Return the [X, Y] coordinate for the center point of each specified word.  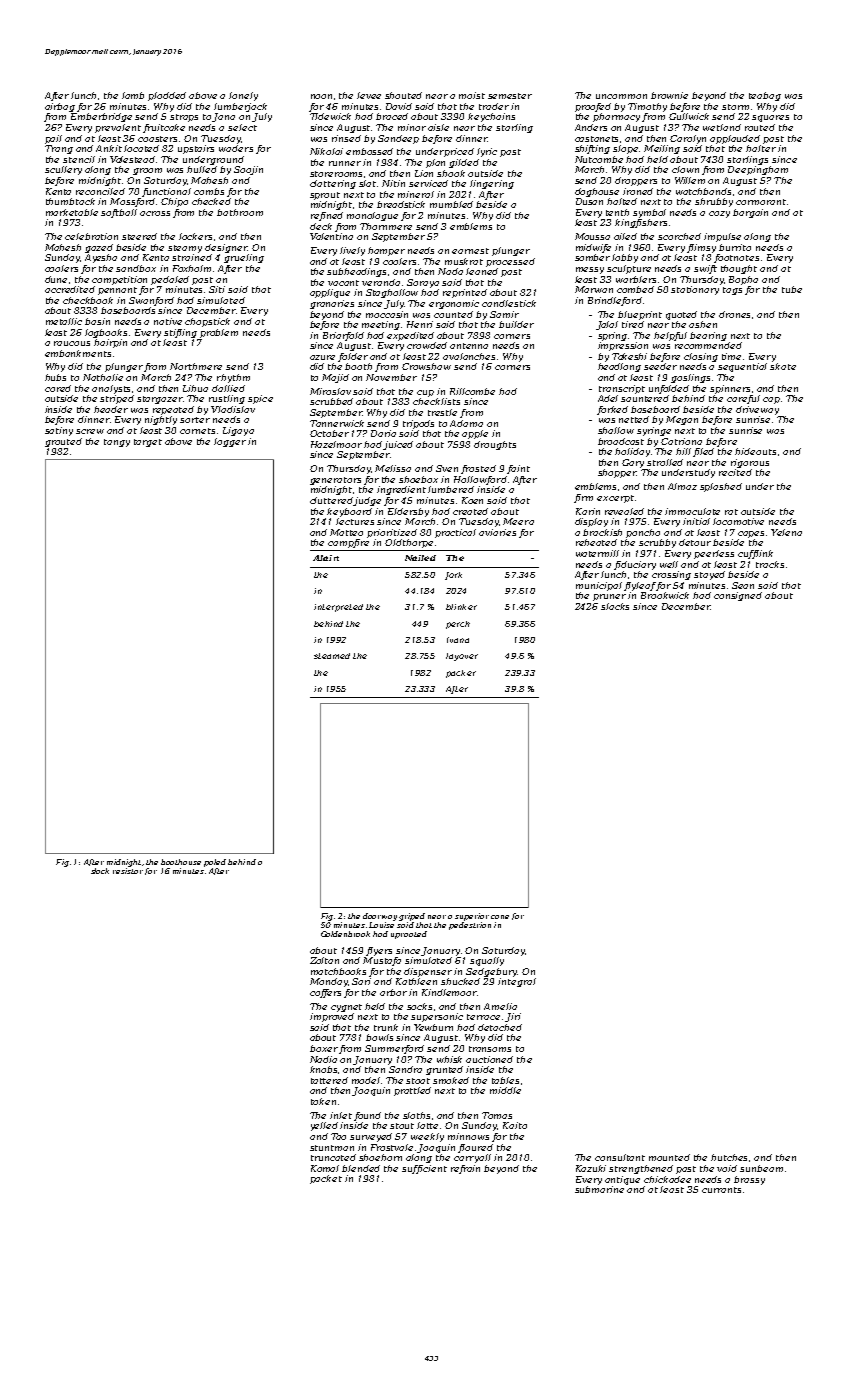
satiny [59, 431]
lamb [133, 95]
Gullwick [689, 116]
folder [353, 357]
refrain [465, 1169]
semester [510, 96]
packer [461, 674]
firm [583, 498]
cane [500, 917]
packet [326, 1179]
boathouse [181, 862]
